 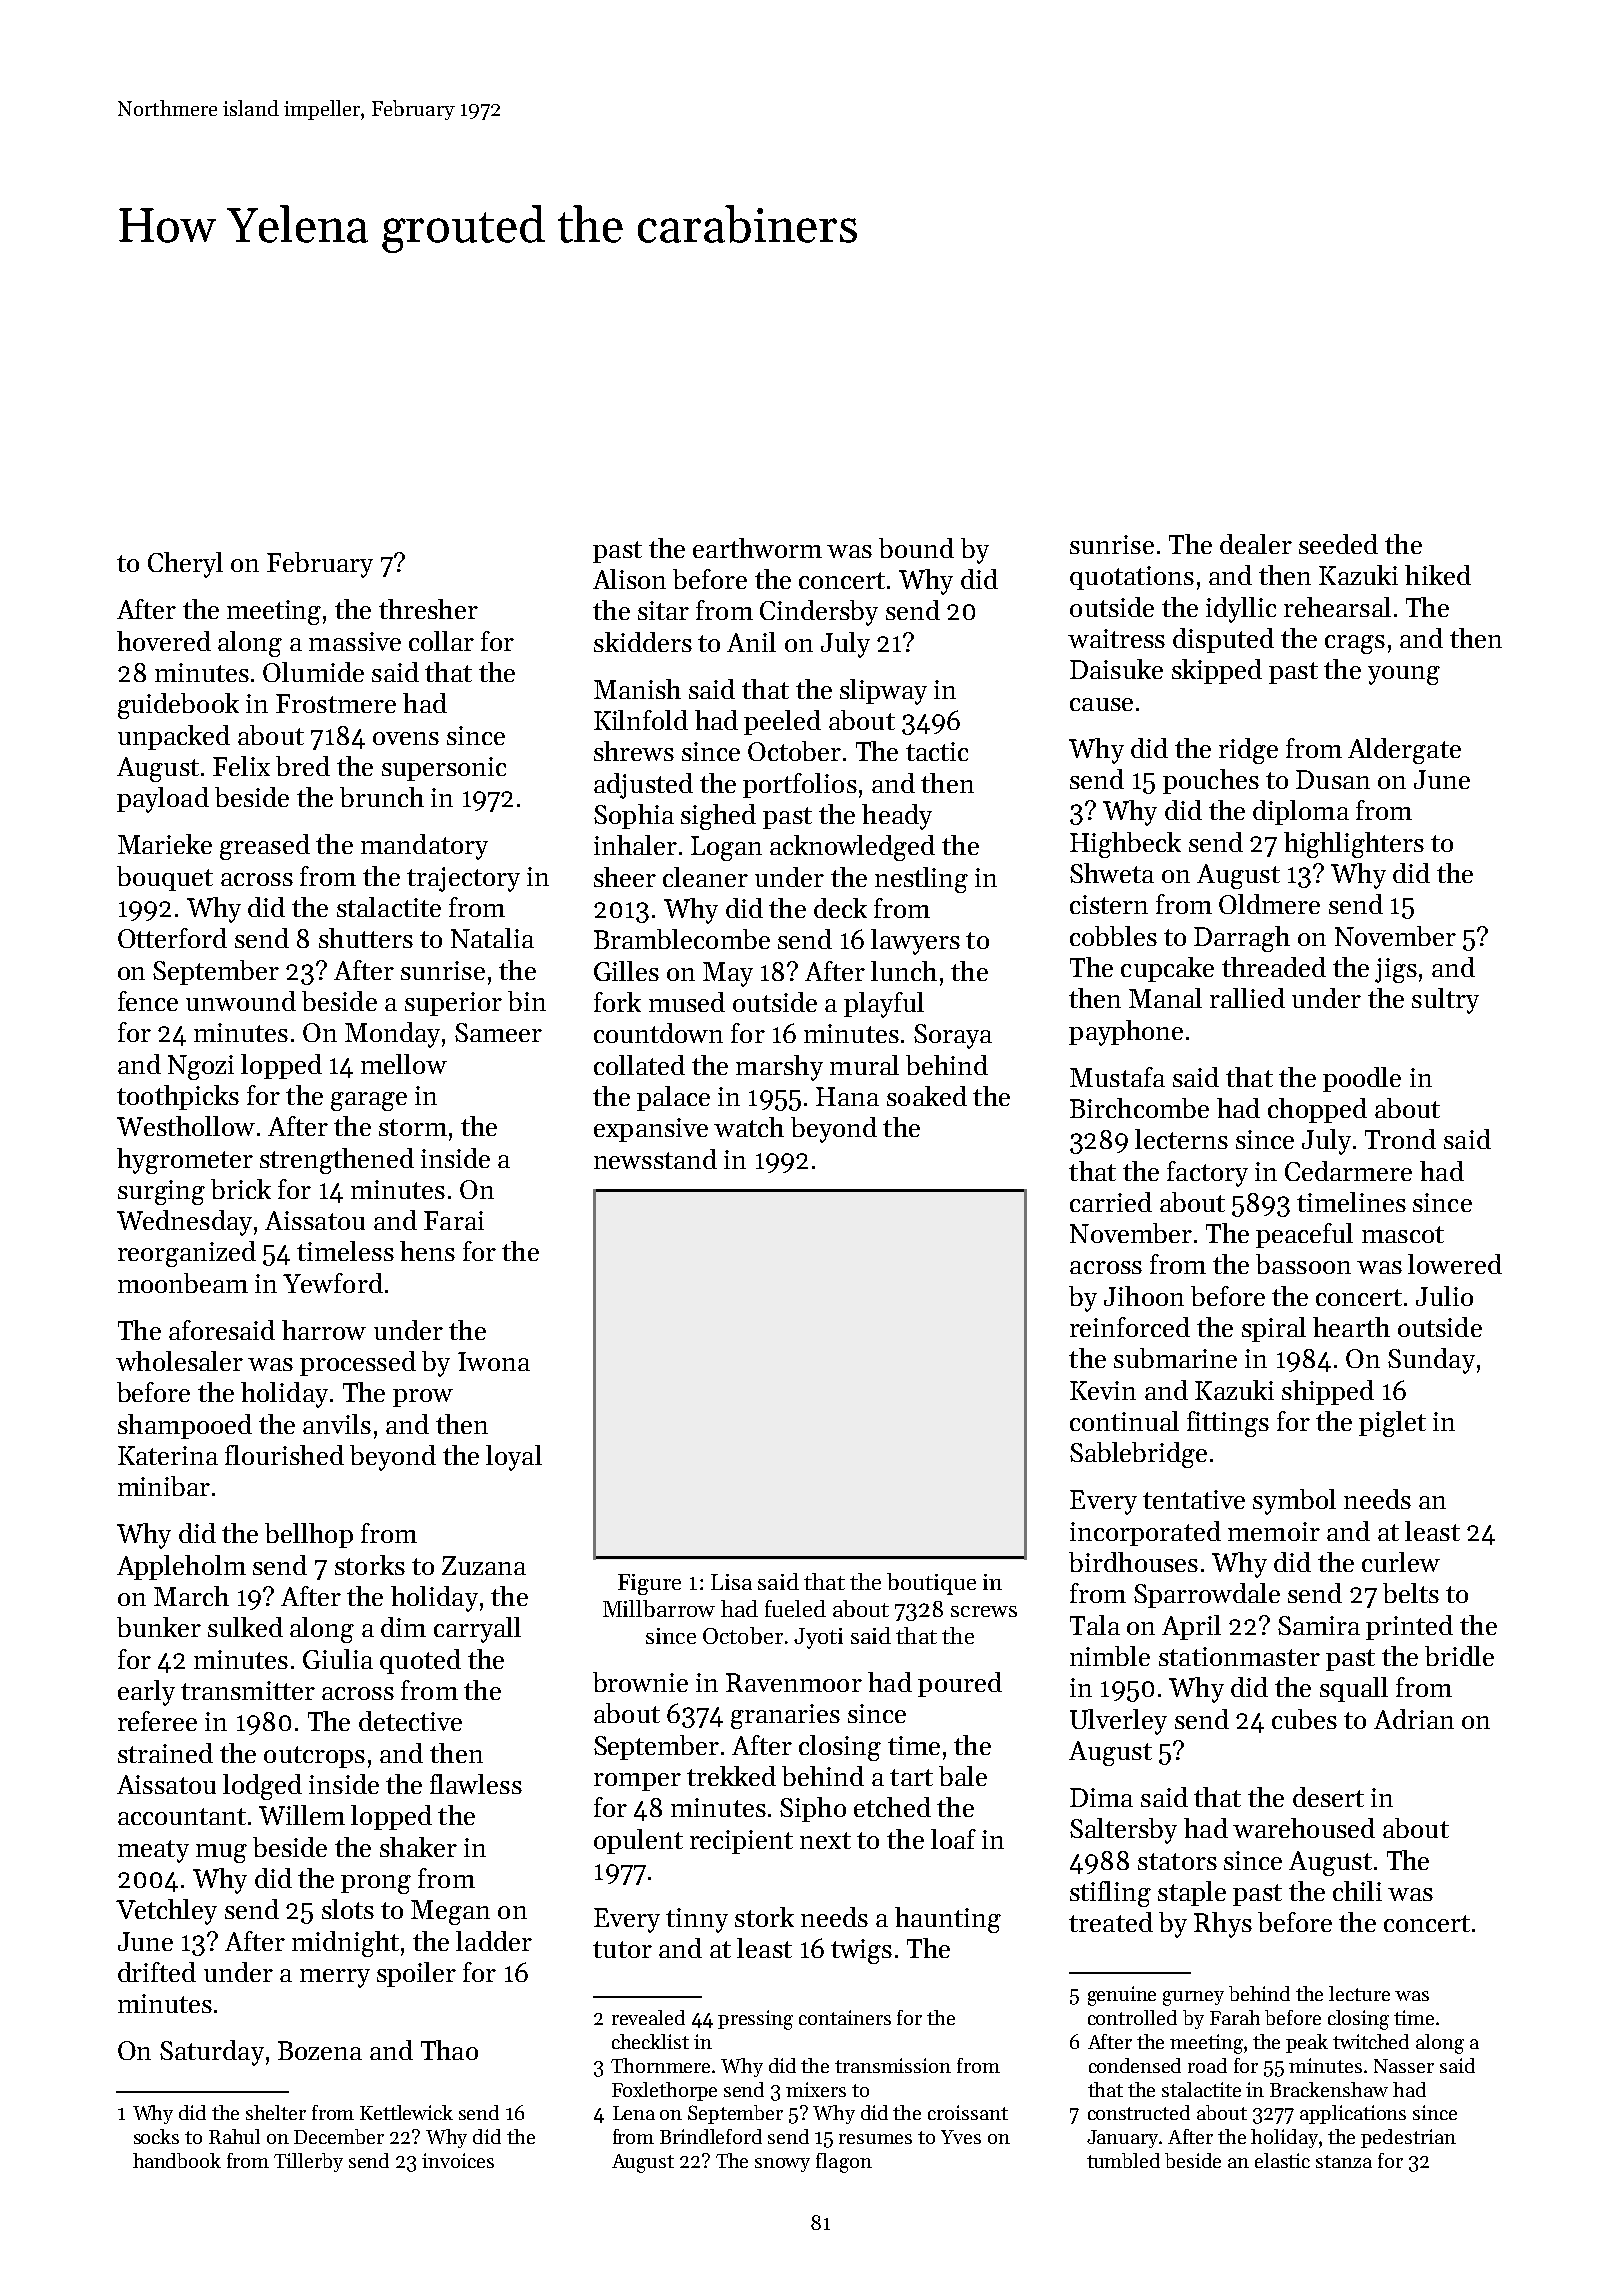 I want to click on portfolios, so click(x=800, y=785).
